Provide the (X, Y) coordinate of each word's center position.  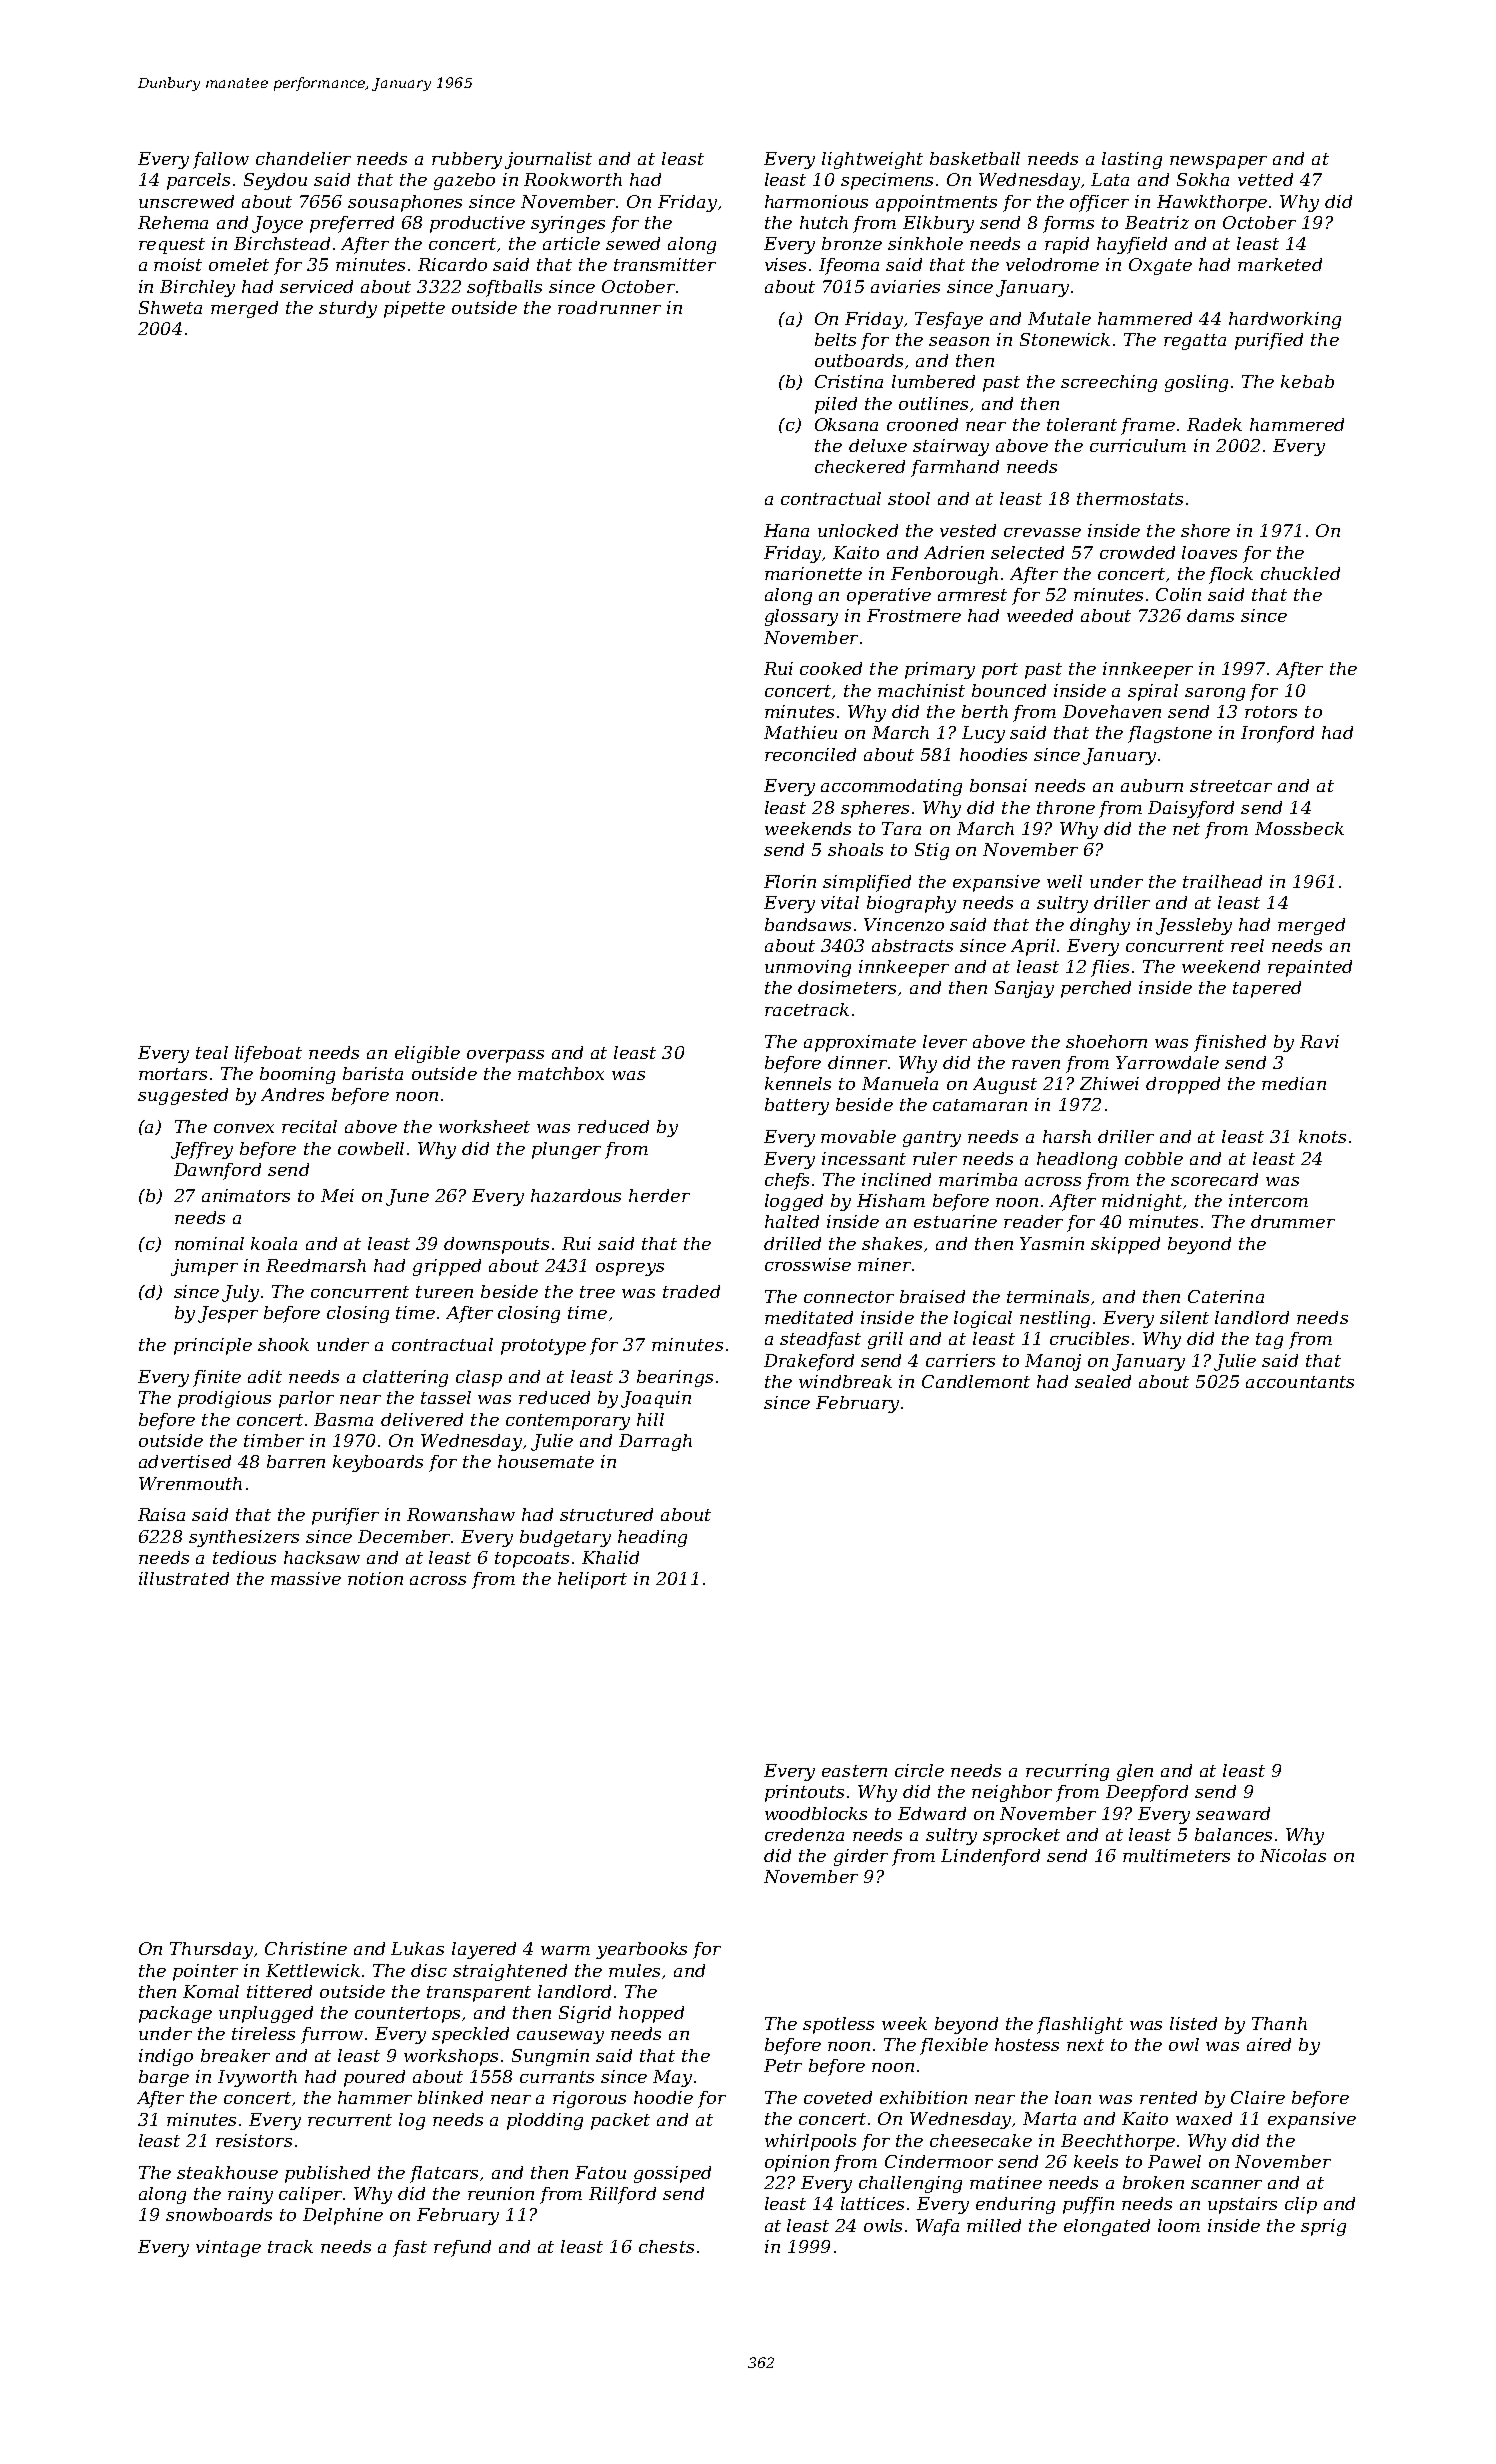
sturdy (348, 309)
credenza (804, 1834)
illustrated (184, 1578)
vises (785, 264)
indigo (166, 2057)
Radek (1214, 424)
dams (1210, 615)
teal (212, 1052)
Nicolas (1293, 1855)
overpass (505, 1056)
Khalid (610, 1557)
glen (1135, 1772)
